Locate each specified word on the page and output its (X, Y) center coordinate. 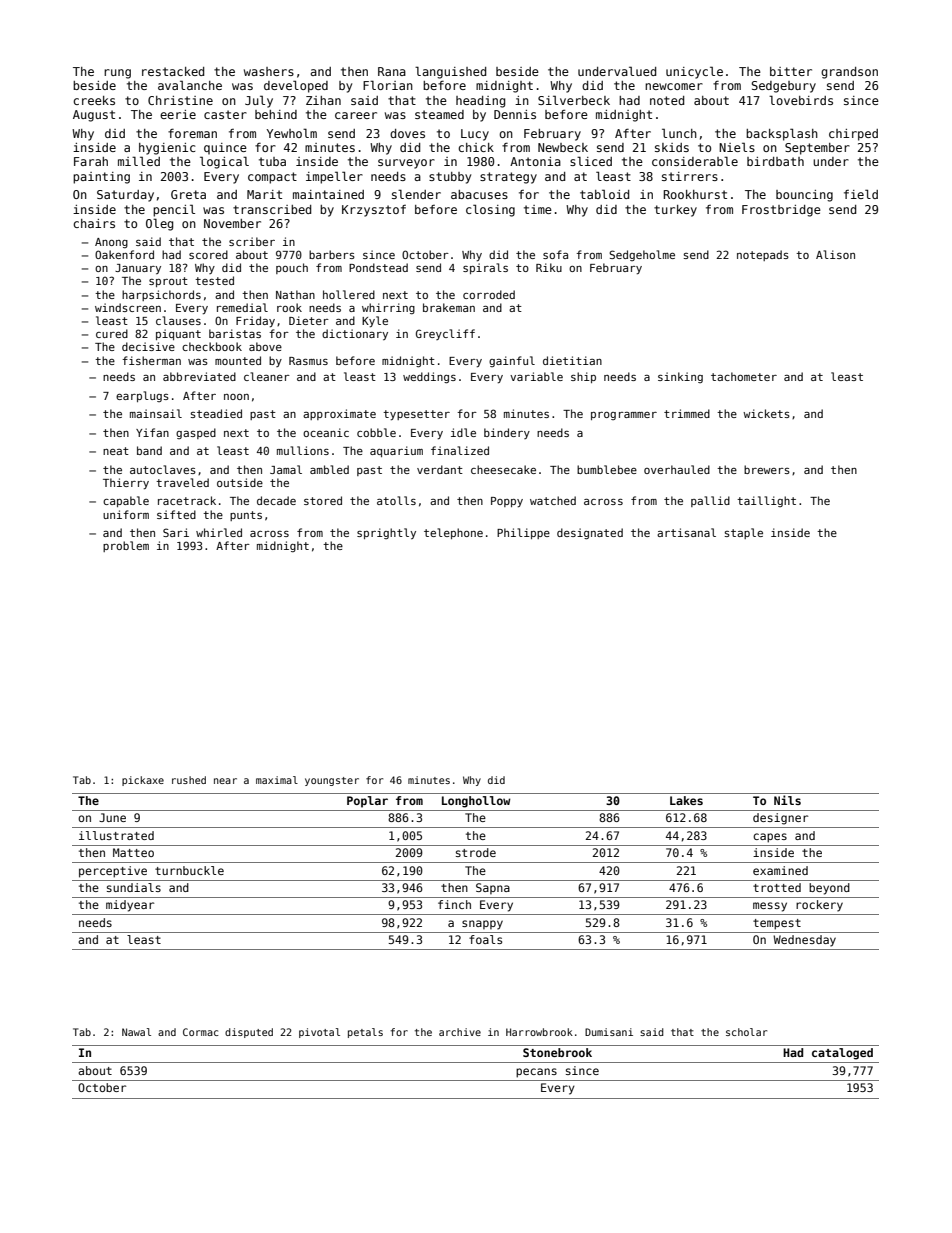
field (861, 194)
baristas (235, 333)
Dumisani (609, 1032)
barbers (332, 254)
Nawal (136, 1032)
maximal (277, 780)
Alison (835, 254)
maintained (328, 194)
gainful (512, 361)
